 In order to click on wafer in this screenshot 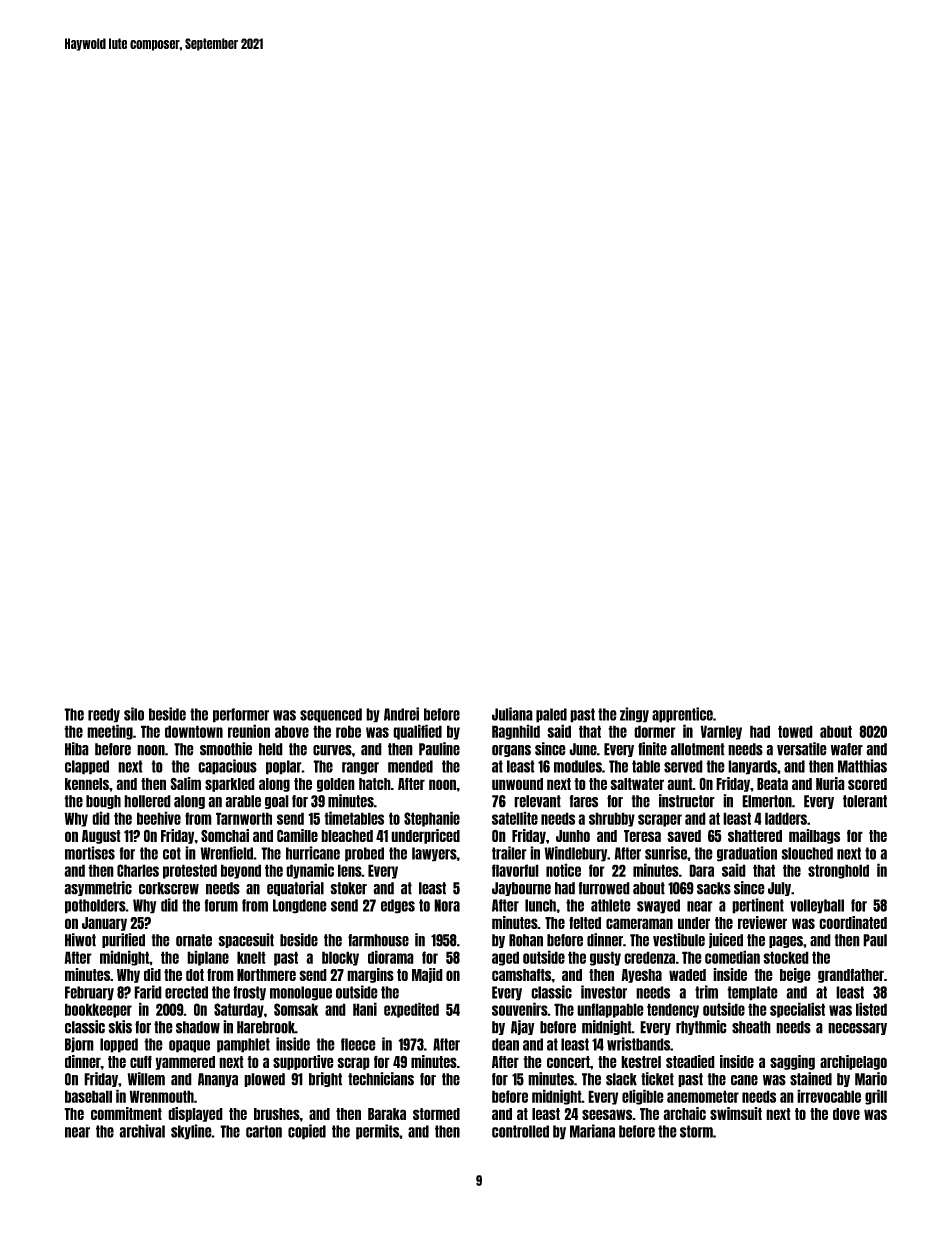, I will do `click(847, 749)`.
